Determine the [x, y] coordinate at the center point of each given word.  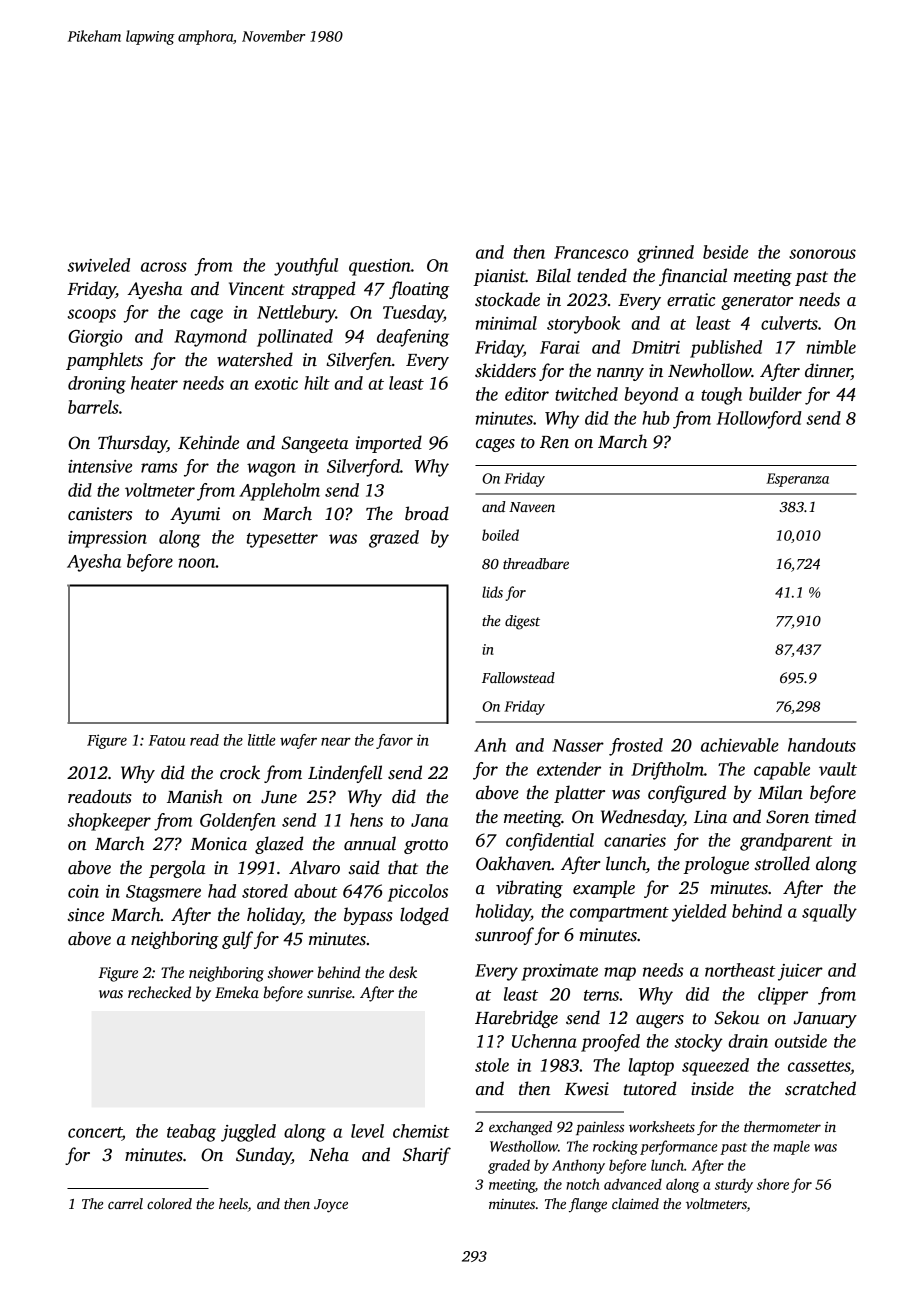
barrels [93, 407]
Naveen [532, 507]
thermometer [782, 1126]
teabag [191, 1133]
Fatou [167, 740]
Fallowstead [518, 677]
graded [509, 1166]
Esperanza [797, 480]
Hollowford [759, 420]
